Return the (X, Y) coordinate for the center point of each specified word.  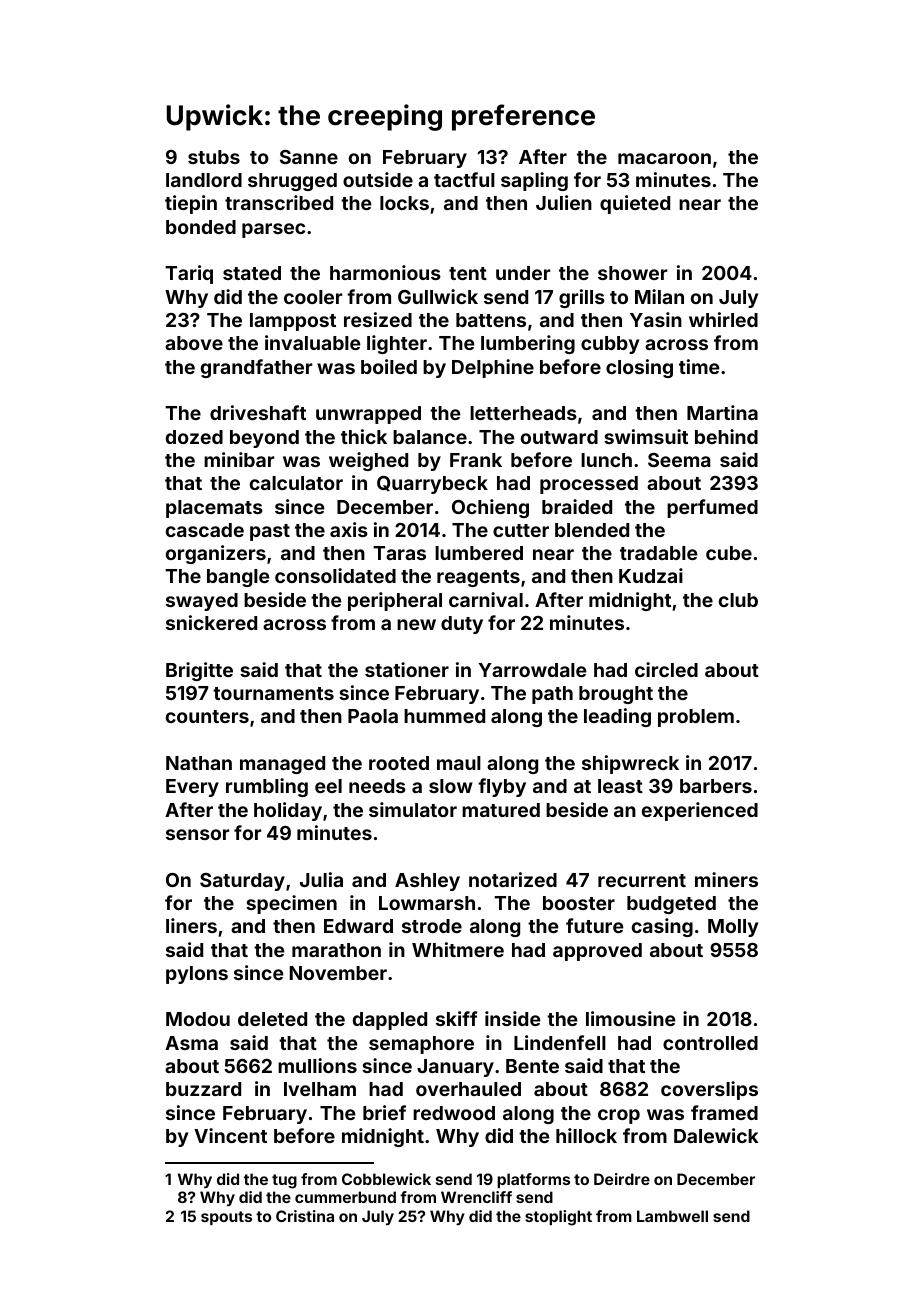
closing (639, 368)
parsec (273, 230)
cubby (610, 345)
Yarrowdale (533, 670)
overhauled (468, 1089)
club (738, 600)
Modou (198, 1019)
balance (430, 437)
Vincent (230, 1135)
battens (491, 320)
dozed (194, 437)
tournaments (273, 693)
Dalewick (716, 1135)
